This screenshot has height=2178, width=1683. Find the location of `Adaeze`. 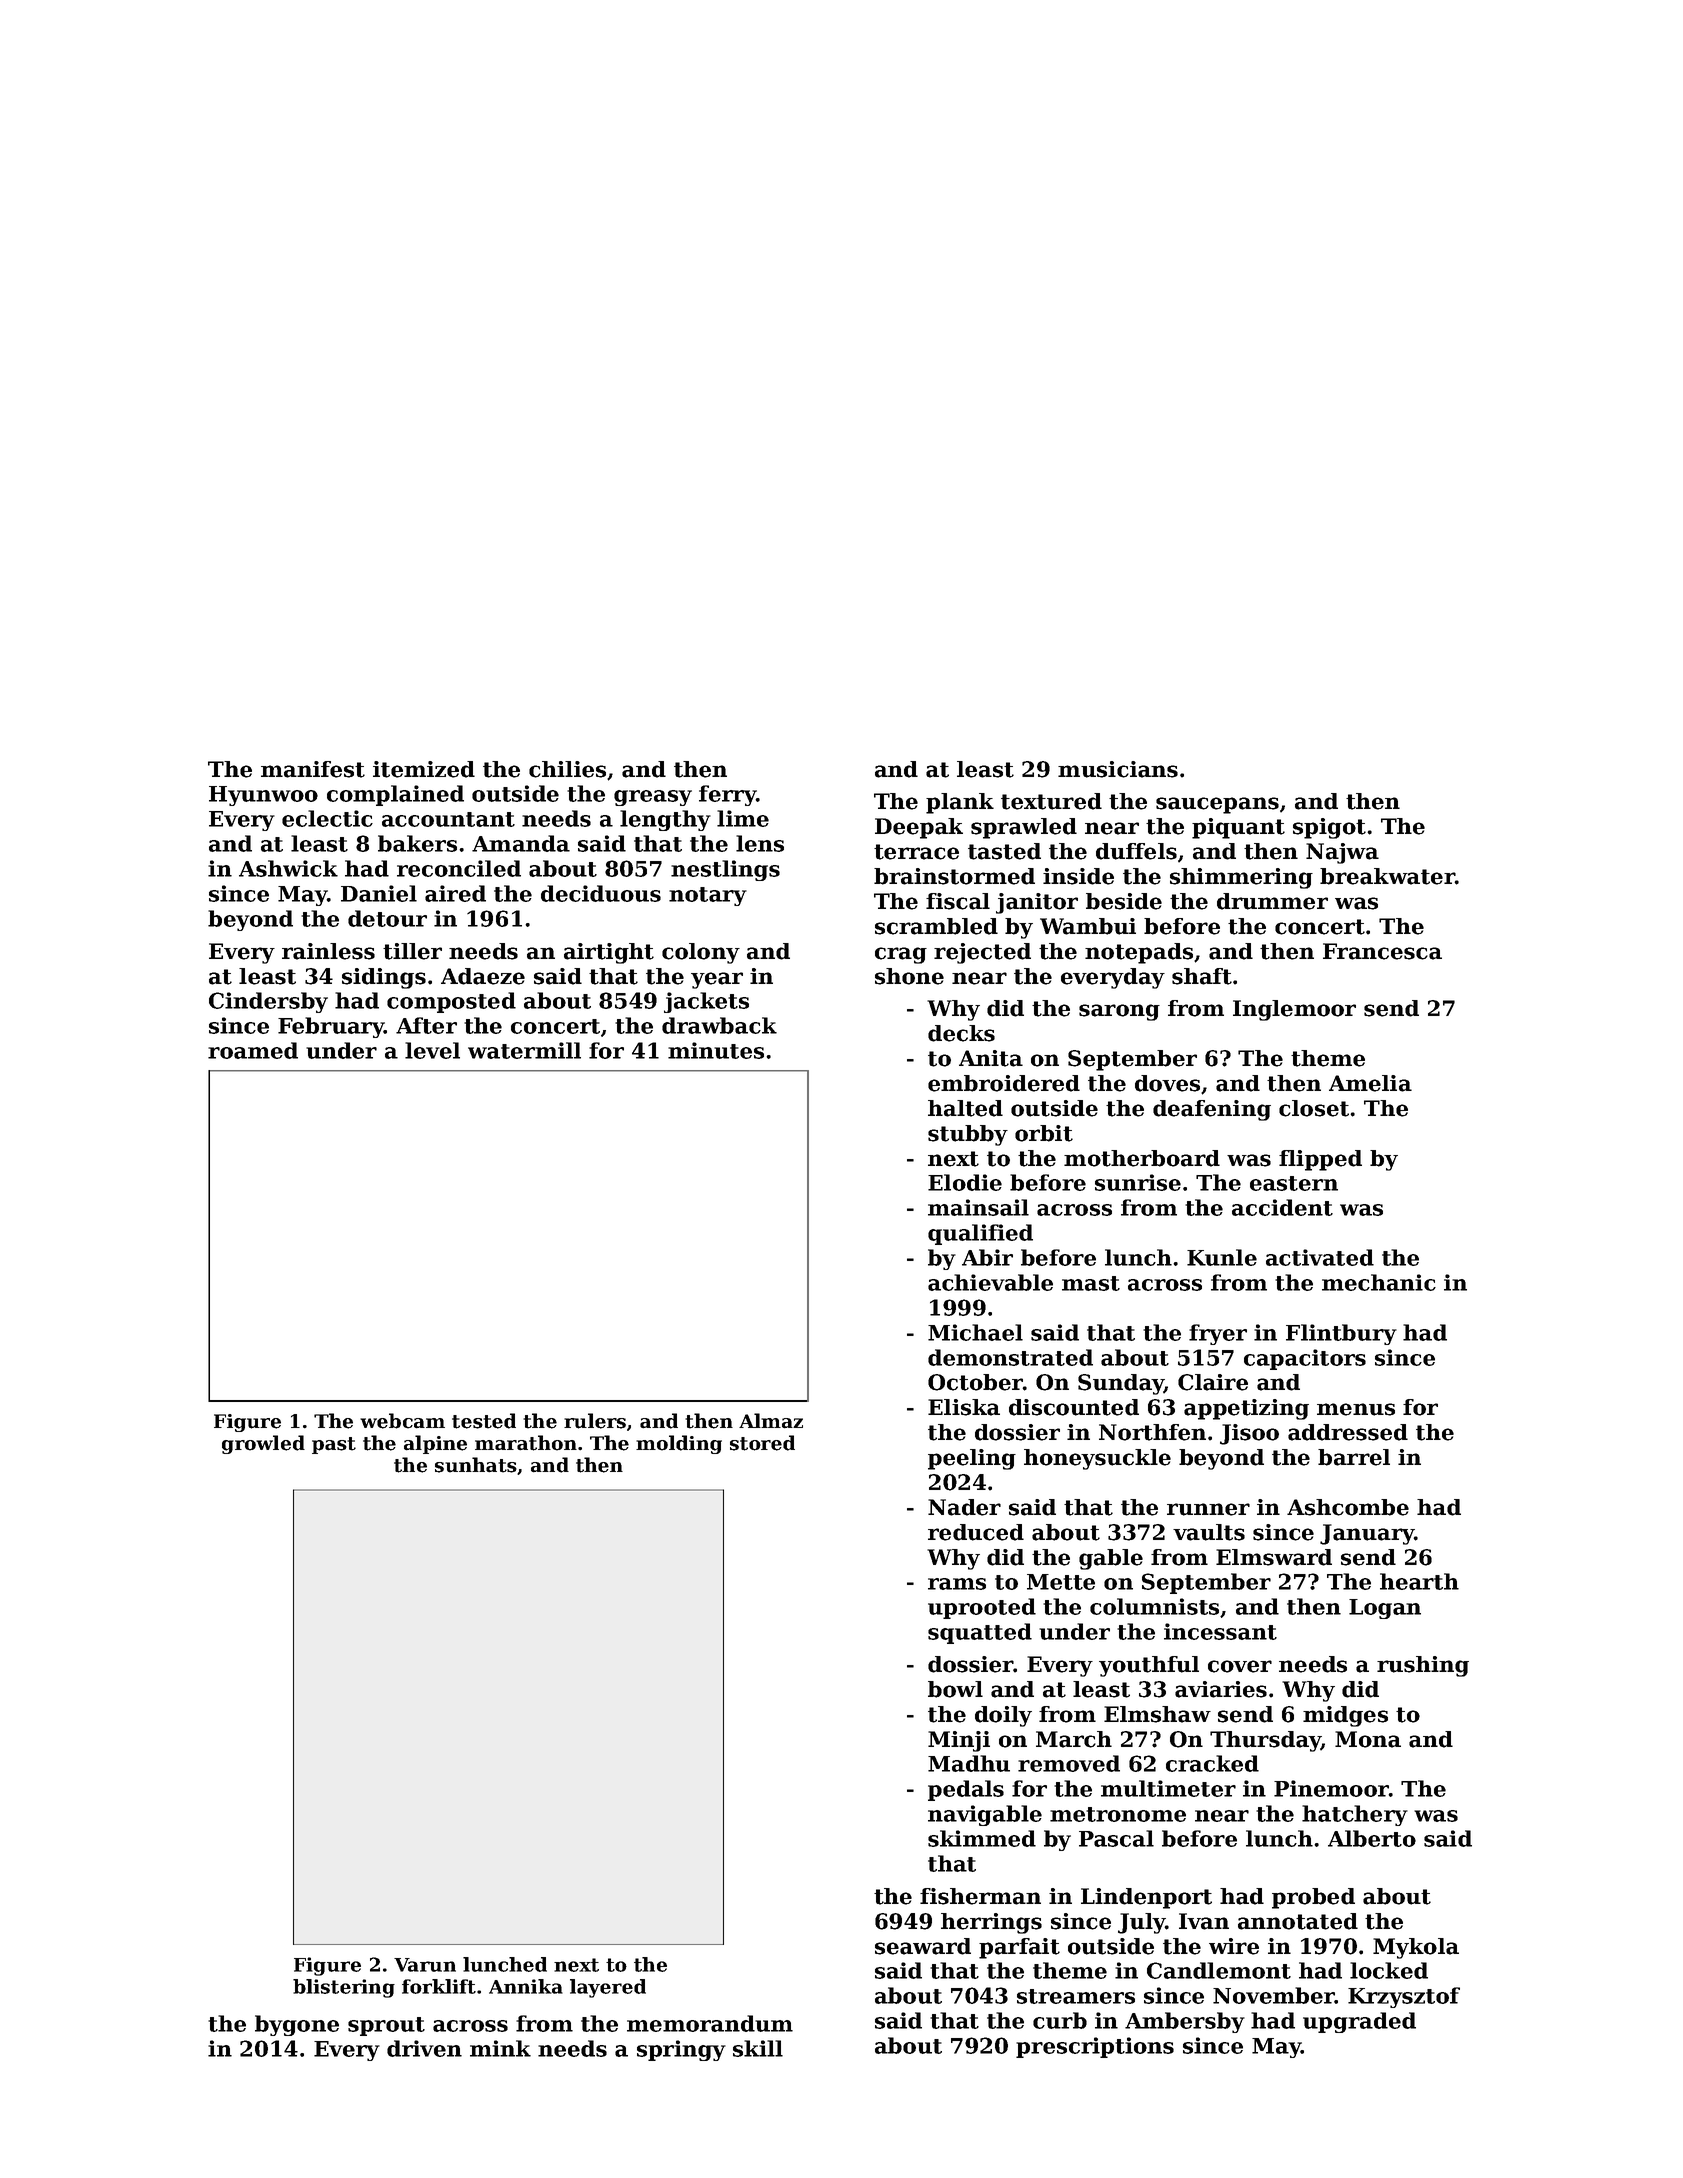

Adaeze is located at coordinates (483, 976).
